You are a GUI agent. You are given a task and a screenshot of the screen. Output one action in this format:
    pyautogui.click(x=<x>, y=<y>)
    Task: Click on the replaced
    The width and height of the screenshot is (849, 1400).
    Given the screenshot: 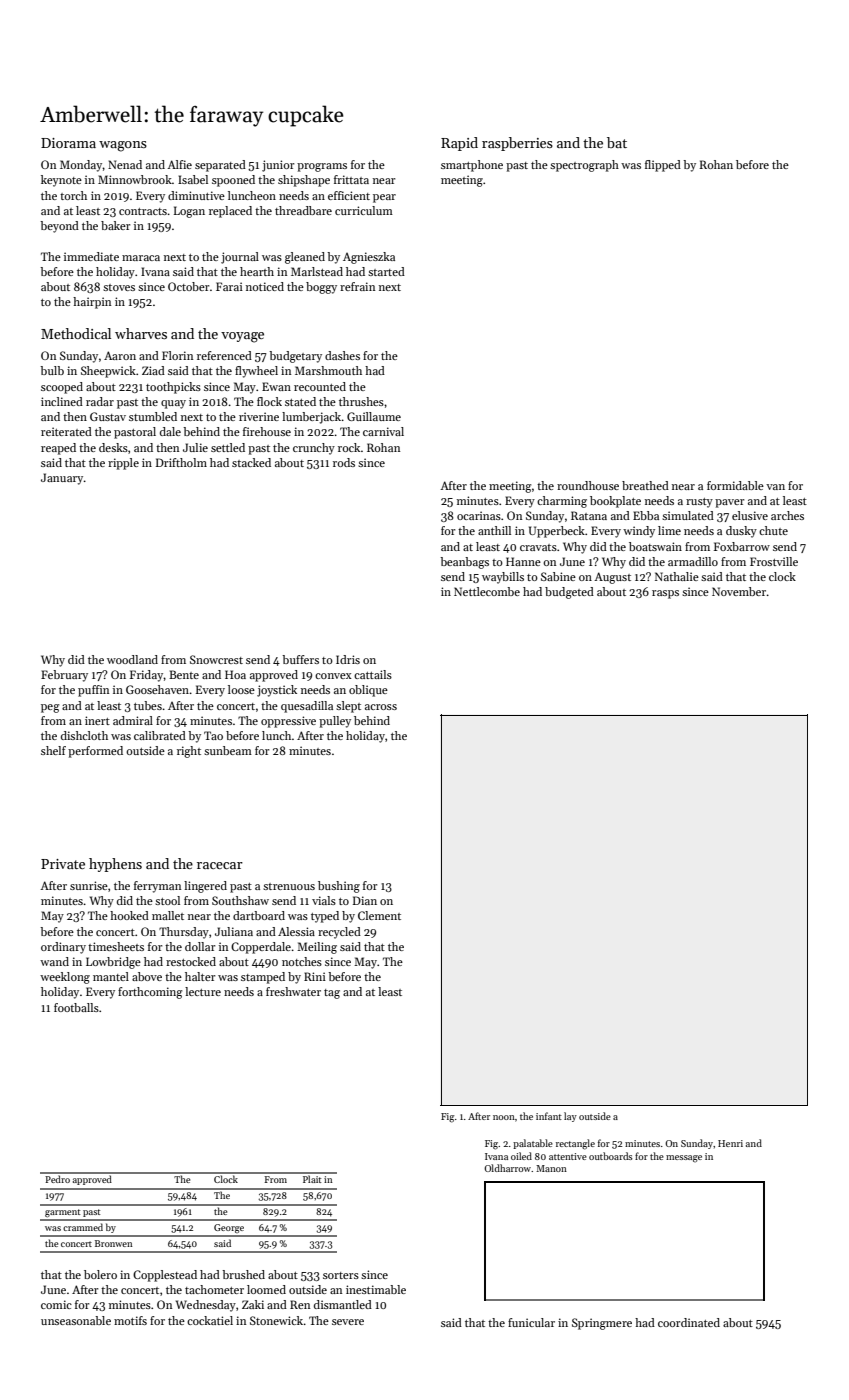 What is the action you would take?
    pyautogui.click(x=230, y=212)
